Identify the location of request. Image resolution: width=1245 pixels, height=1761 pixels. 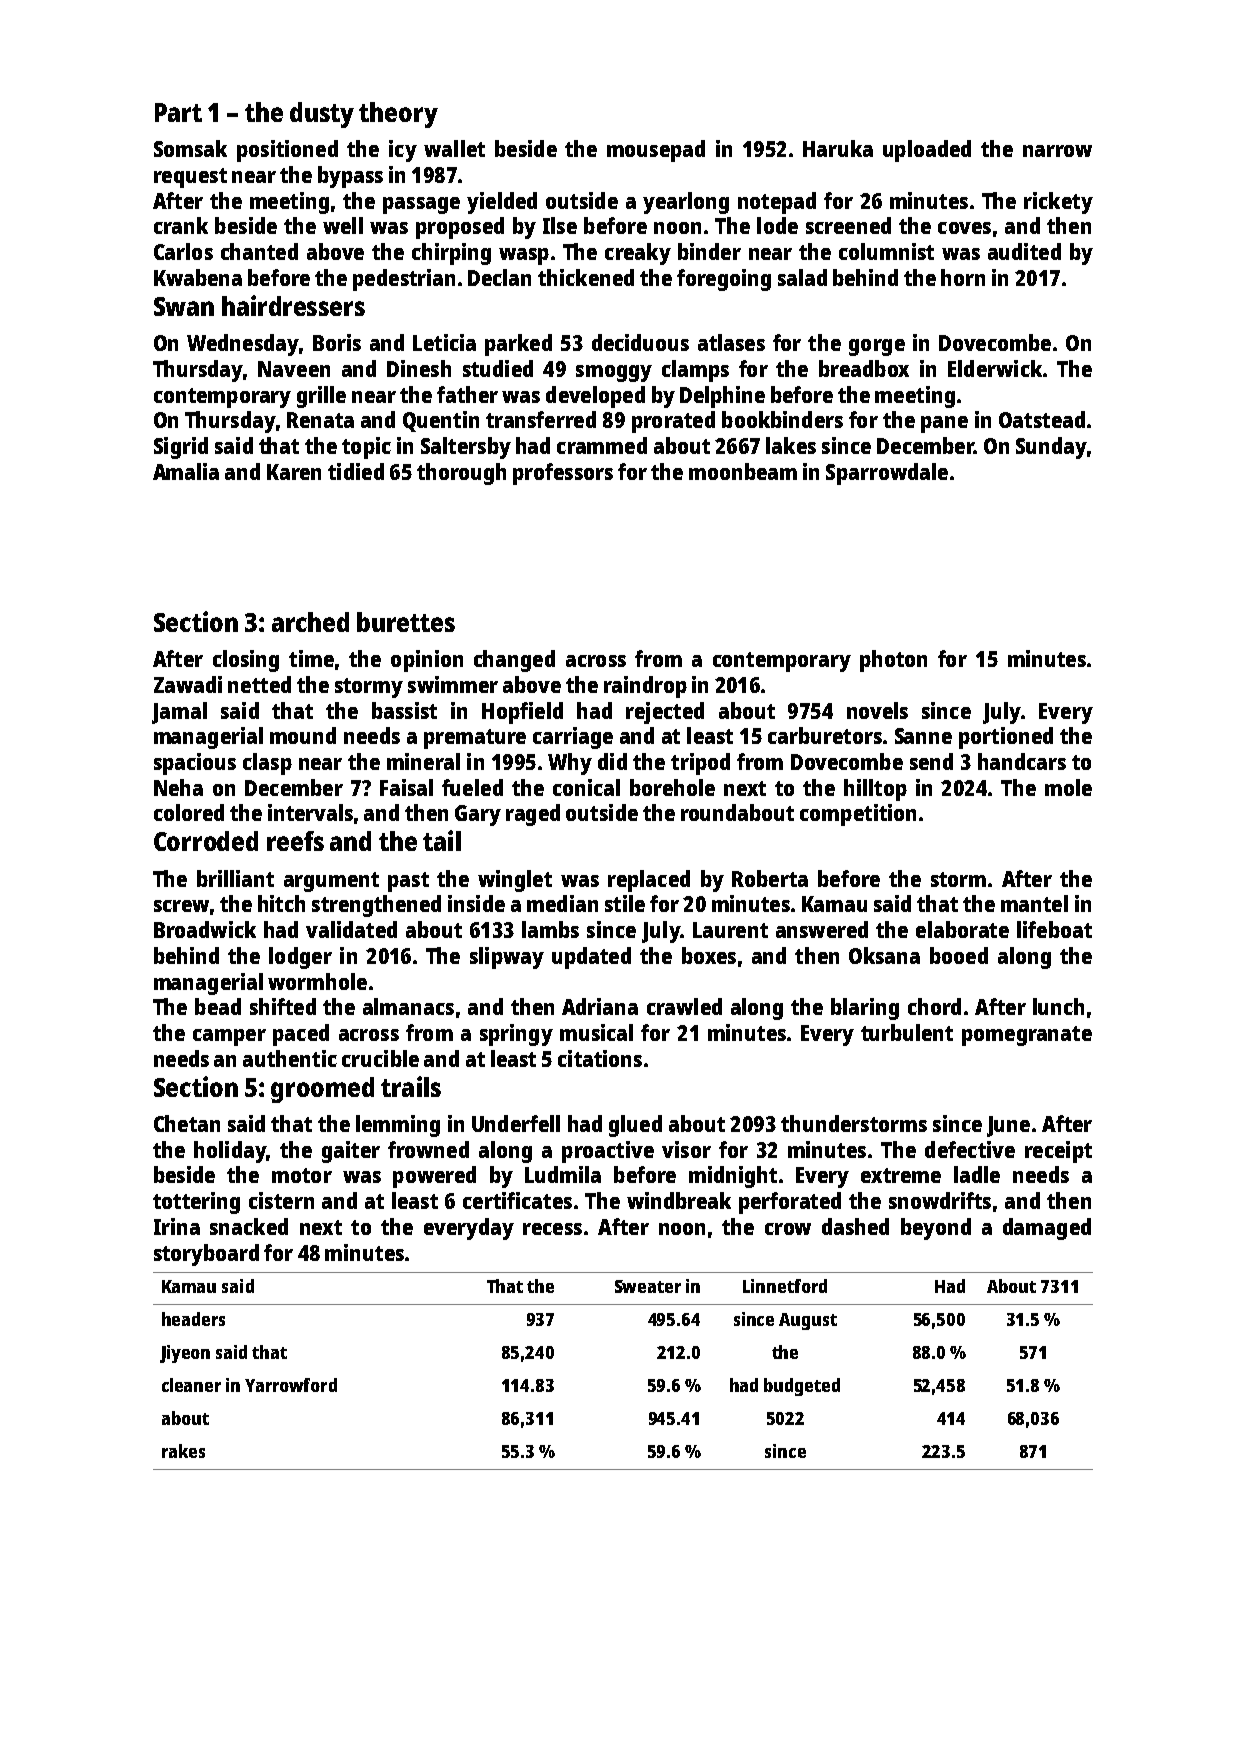
(190, 178).
